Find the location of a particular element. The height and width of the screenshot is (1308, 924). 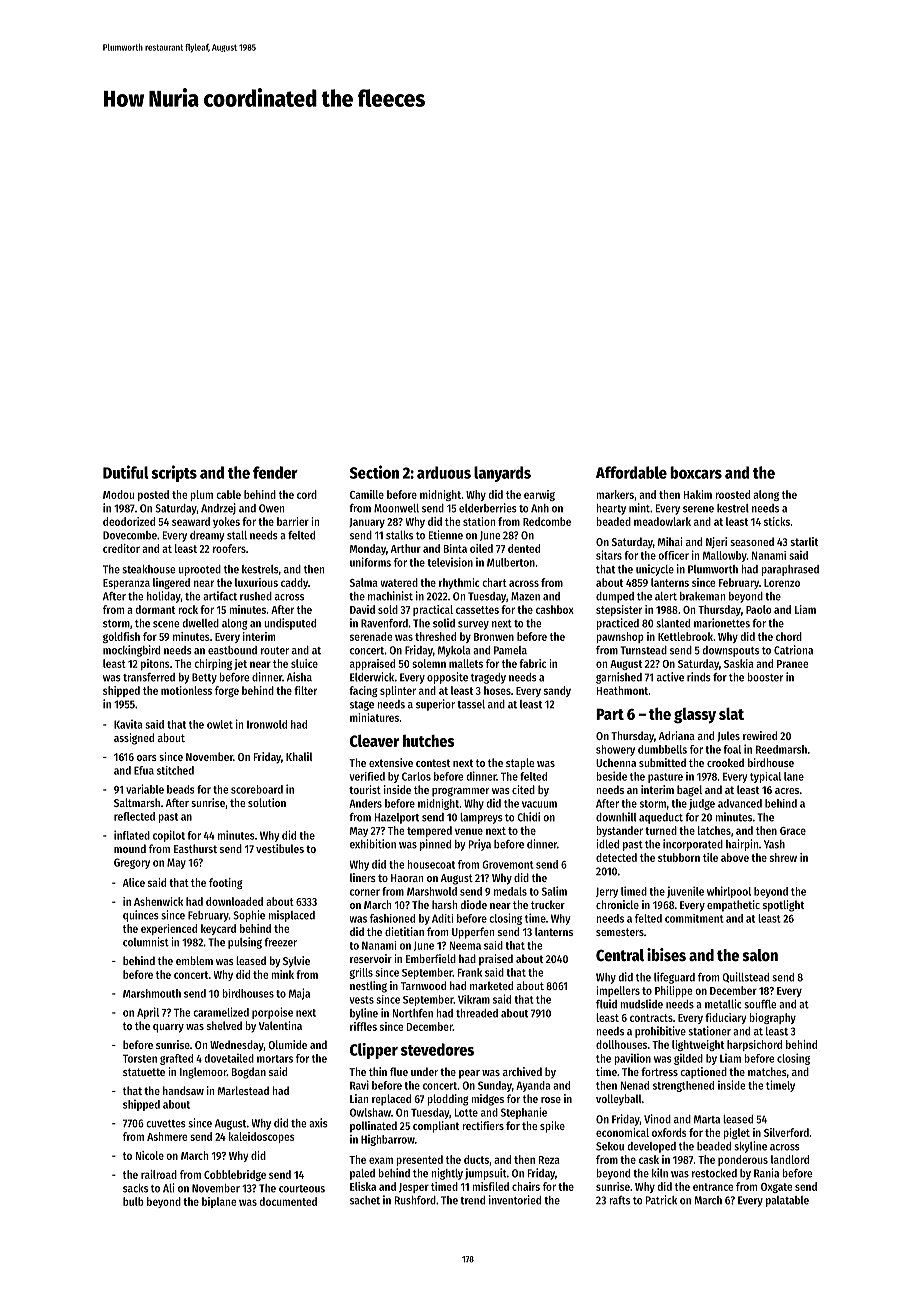

fashioned is located at coordinates (392, 918).
